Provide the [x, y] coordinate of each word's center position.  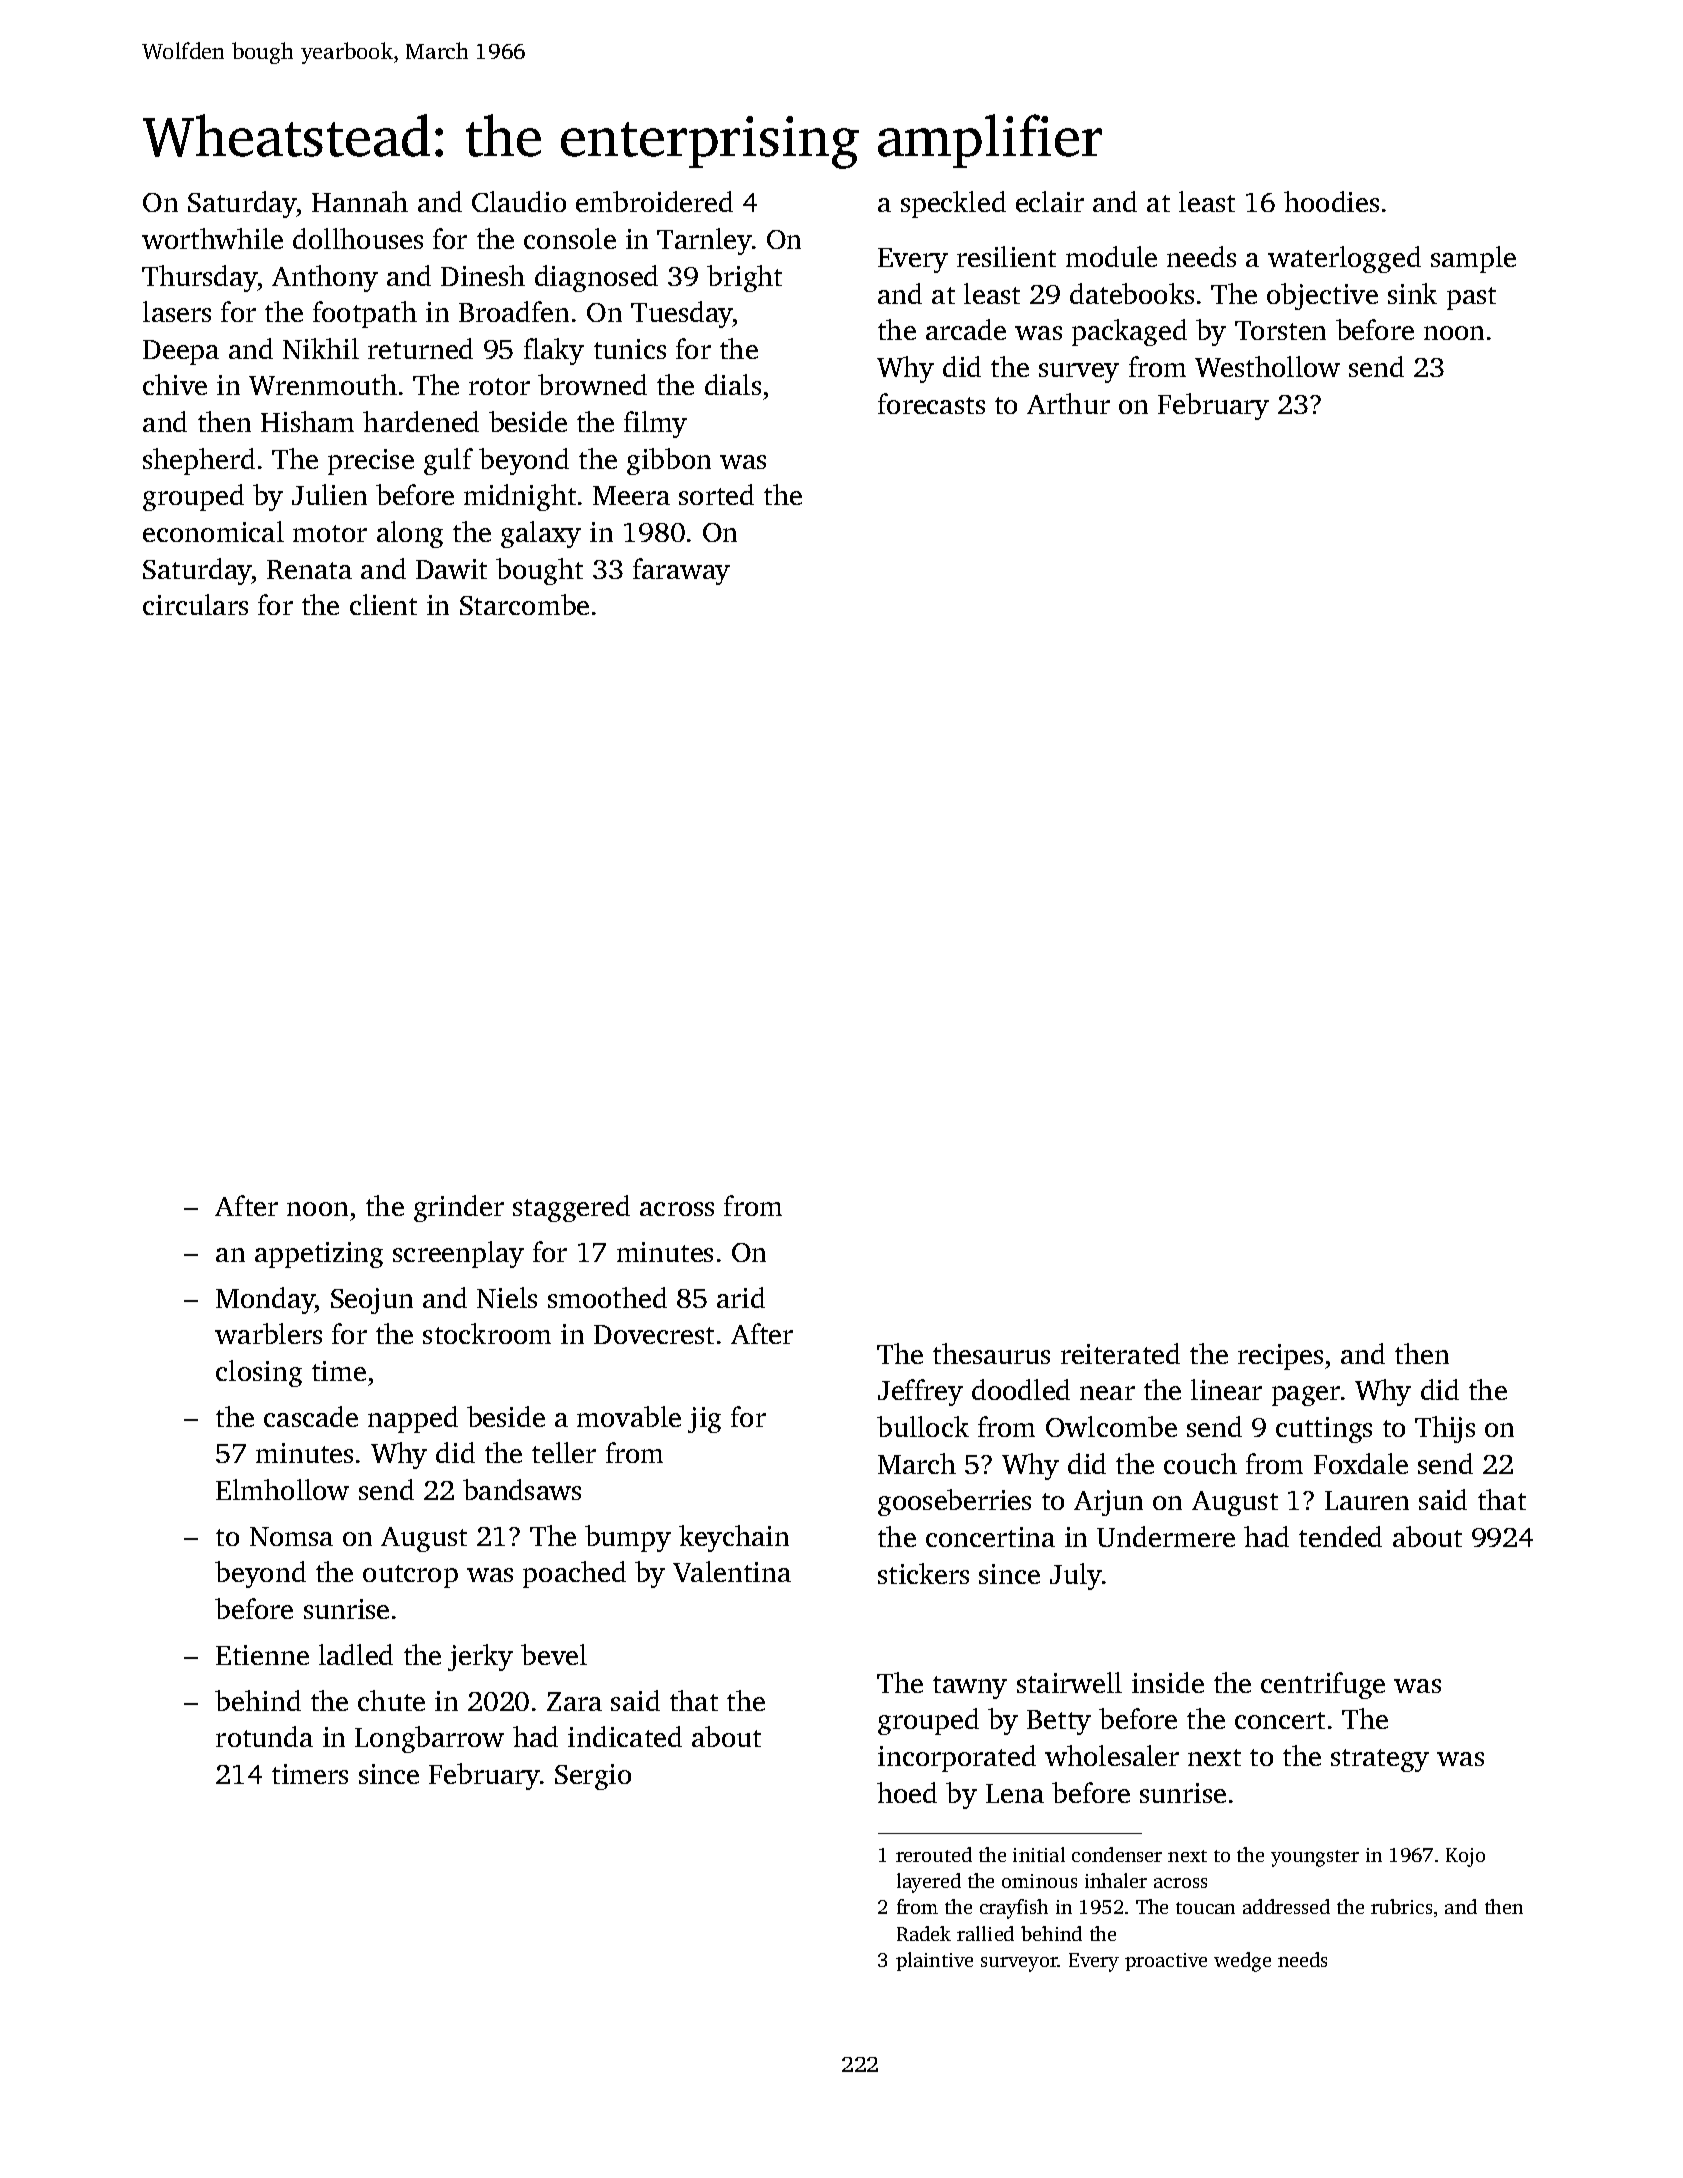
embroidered [654, 201]
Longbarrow [429, 1739]
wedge [1242, 1962]
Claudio [519, 201]
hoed [907, 1792]
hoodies [1331, 201]
